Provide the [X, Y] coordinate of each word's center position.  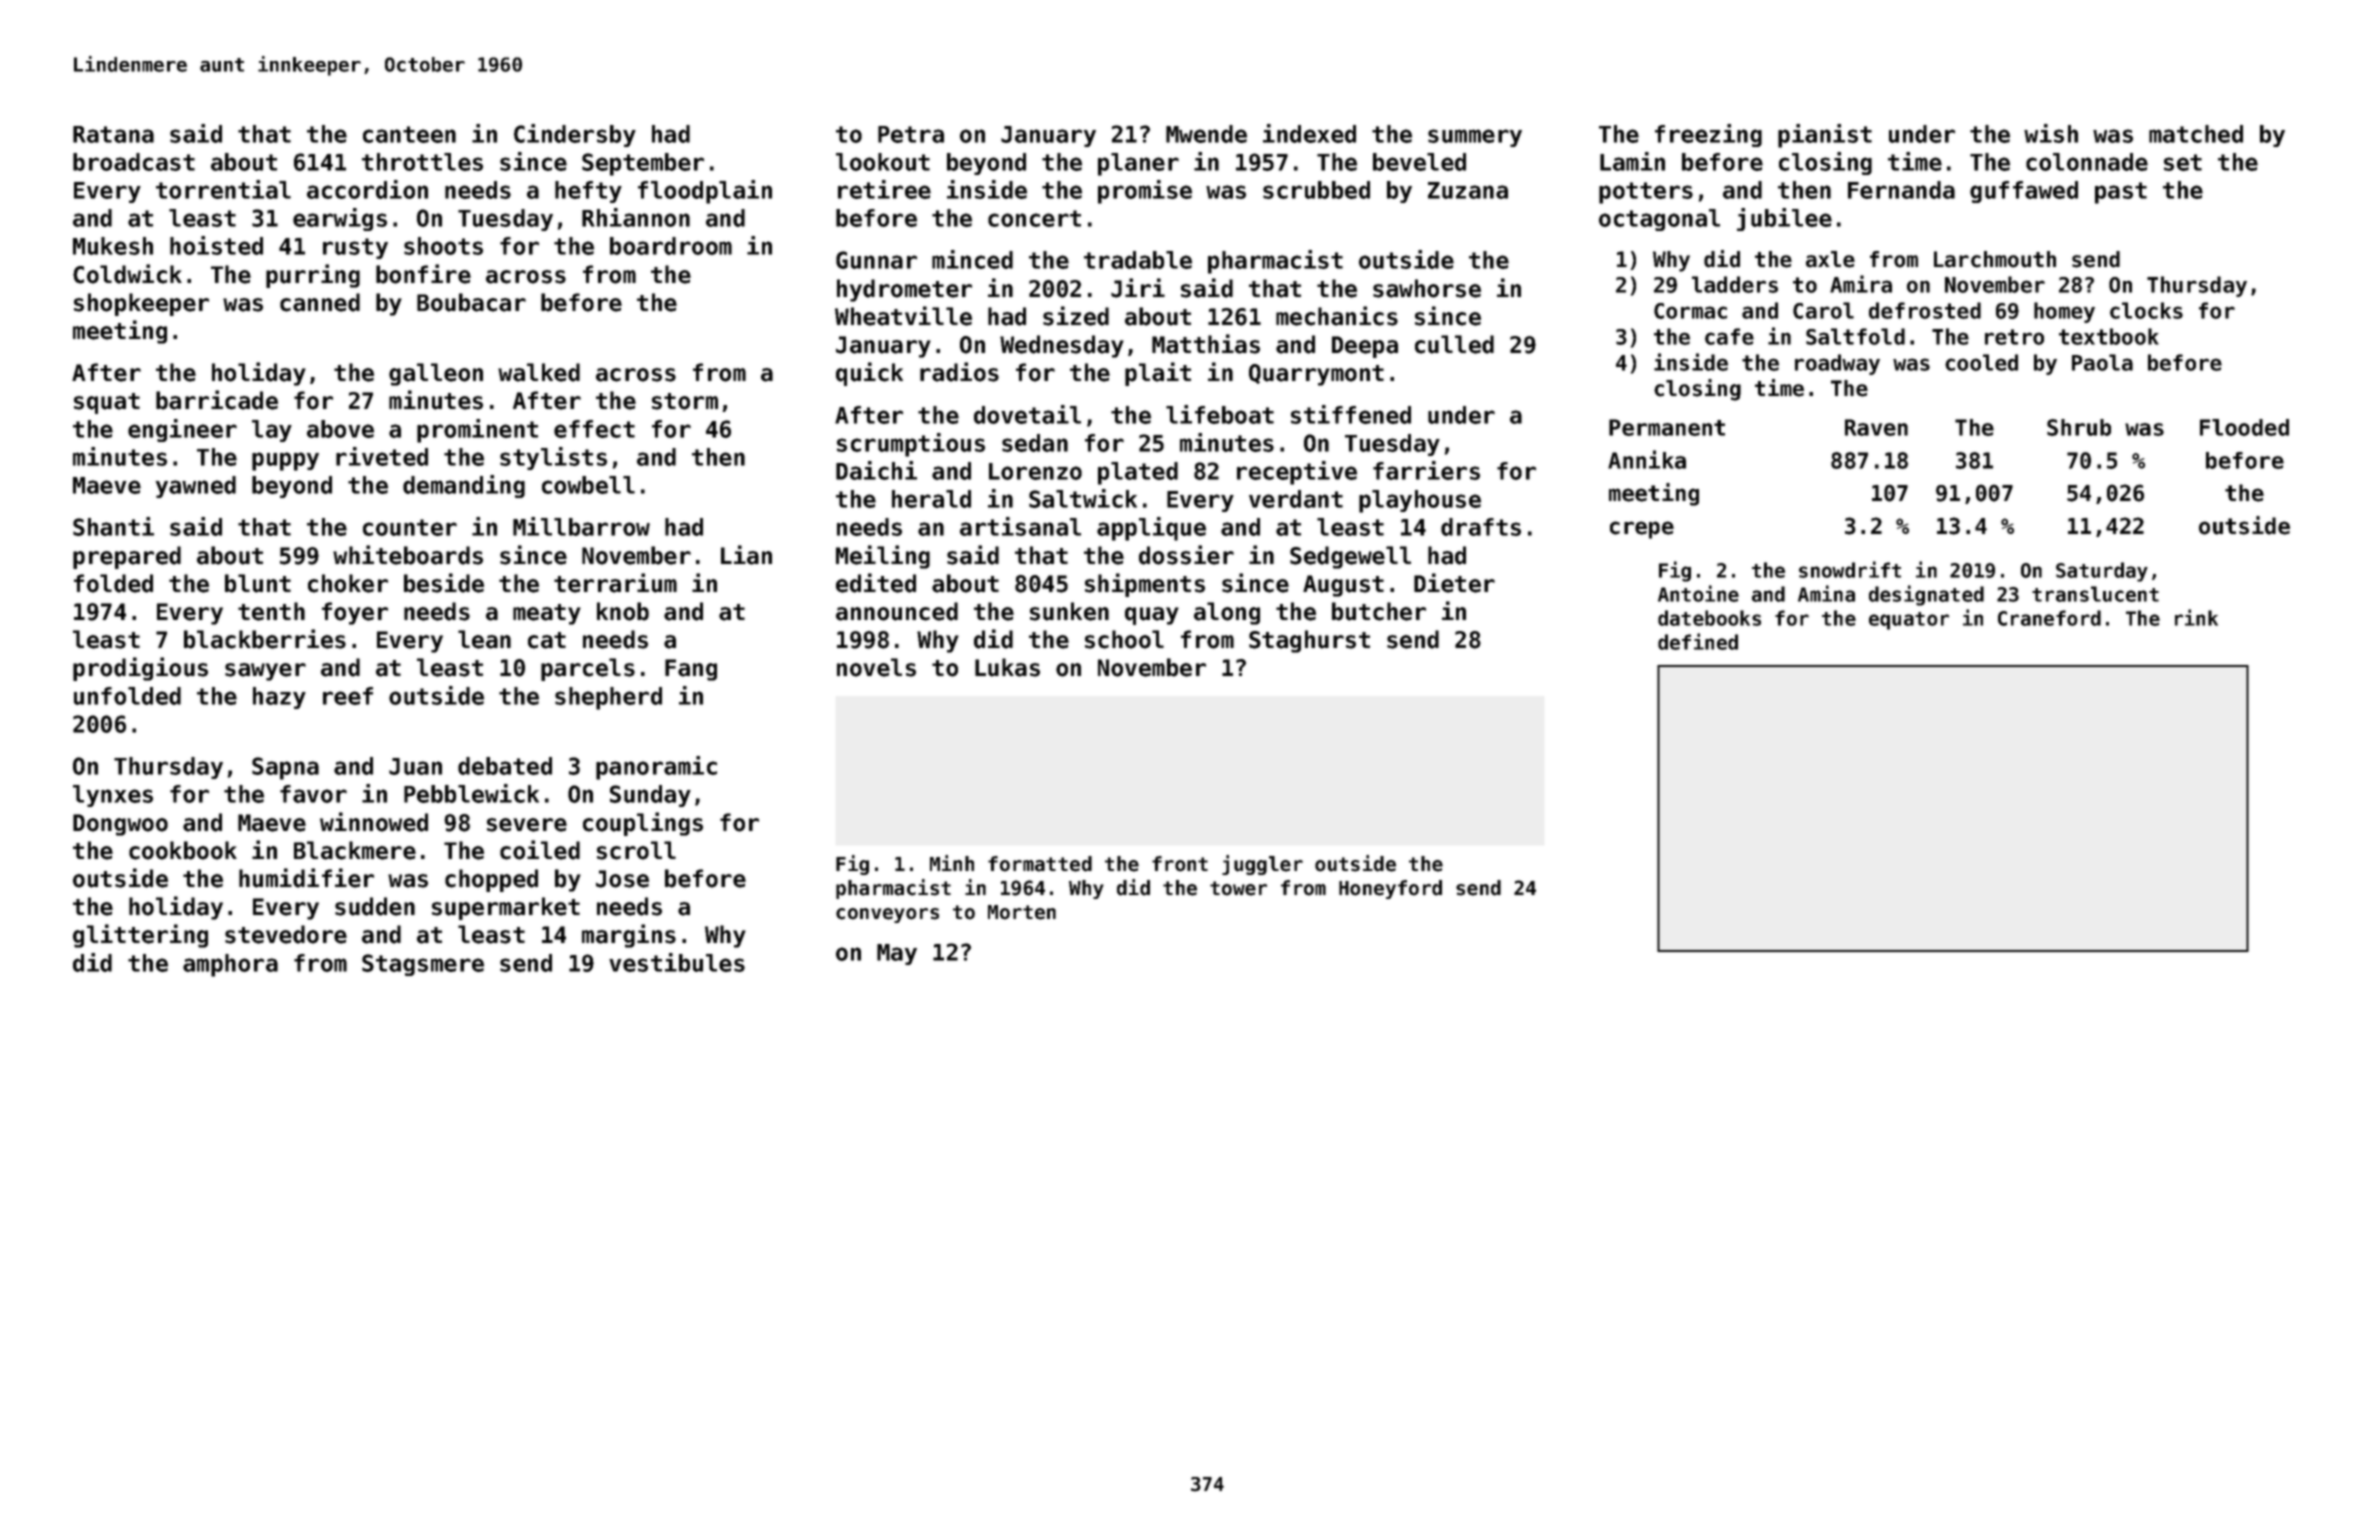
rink [2196, 617]
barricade [217, 400]
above [340, 429]
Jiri [1138, 288]
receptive [1297, 473]
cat [547, 640]
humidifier [306, 878]
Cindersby [575, 135]
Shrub [2079, 427]
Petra [911, 134]
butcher [1379, 611]
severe [527, 825]
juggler [1262, 865]
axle [1830, 259]
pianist [1825, 136]
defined [1698, 641]
